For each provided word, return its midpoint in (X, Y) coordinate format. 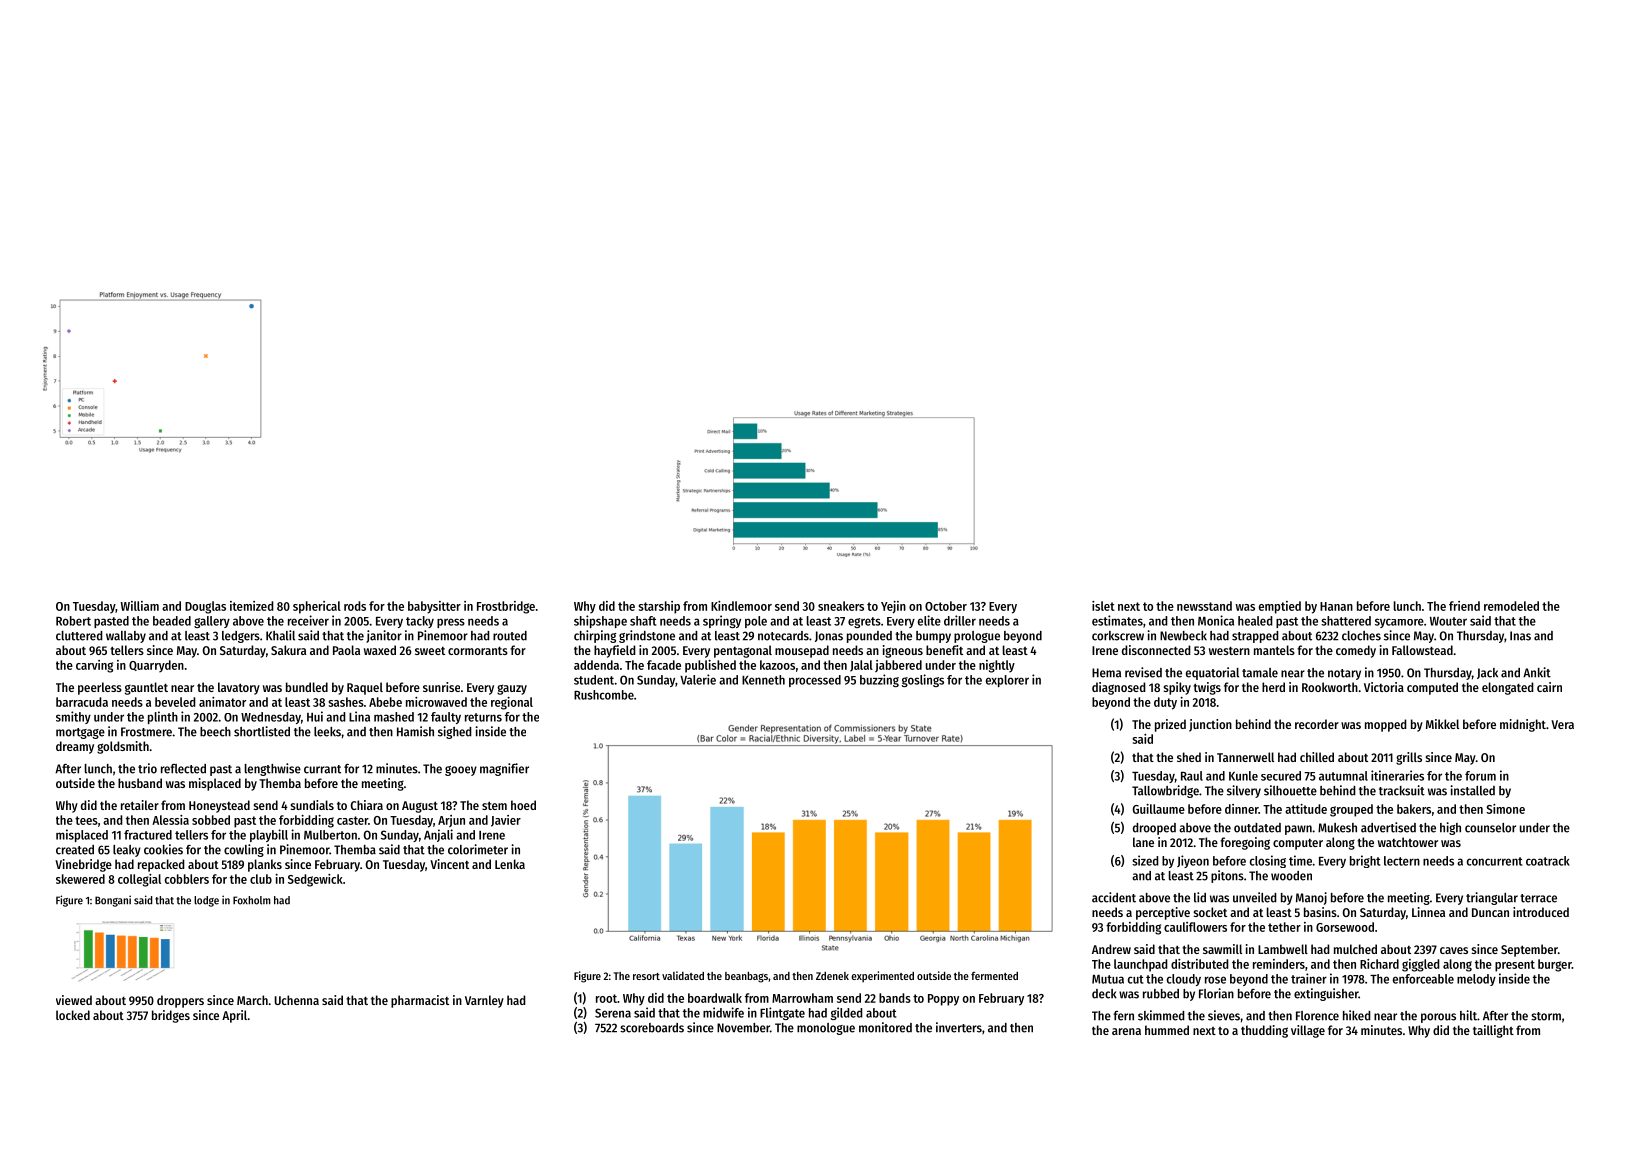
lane (1143, 842)
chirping (595, 636)
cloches (1361, 636)
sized (1145, 860)
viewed (74, 1000)
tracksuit (1402, 790)
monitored (885, 1027)
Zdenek (832, 976)
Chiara (367, 805)
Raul (1192, 776)
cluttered (79, 636)
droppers (180, 1001)
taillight (1493, 1031)
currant (322, 769)
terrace (1538, 898)
